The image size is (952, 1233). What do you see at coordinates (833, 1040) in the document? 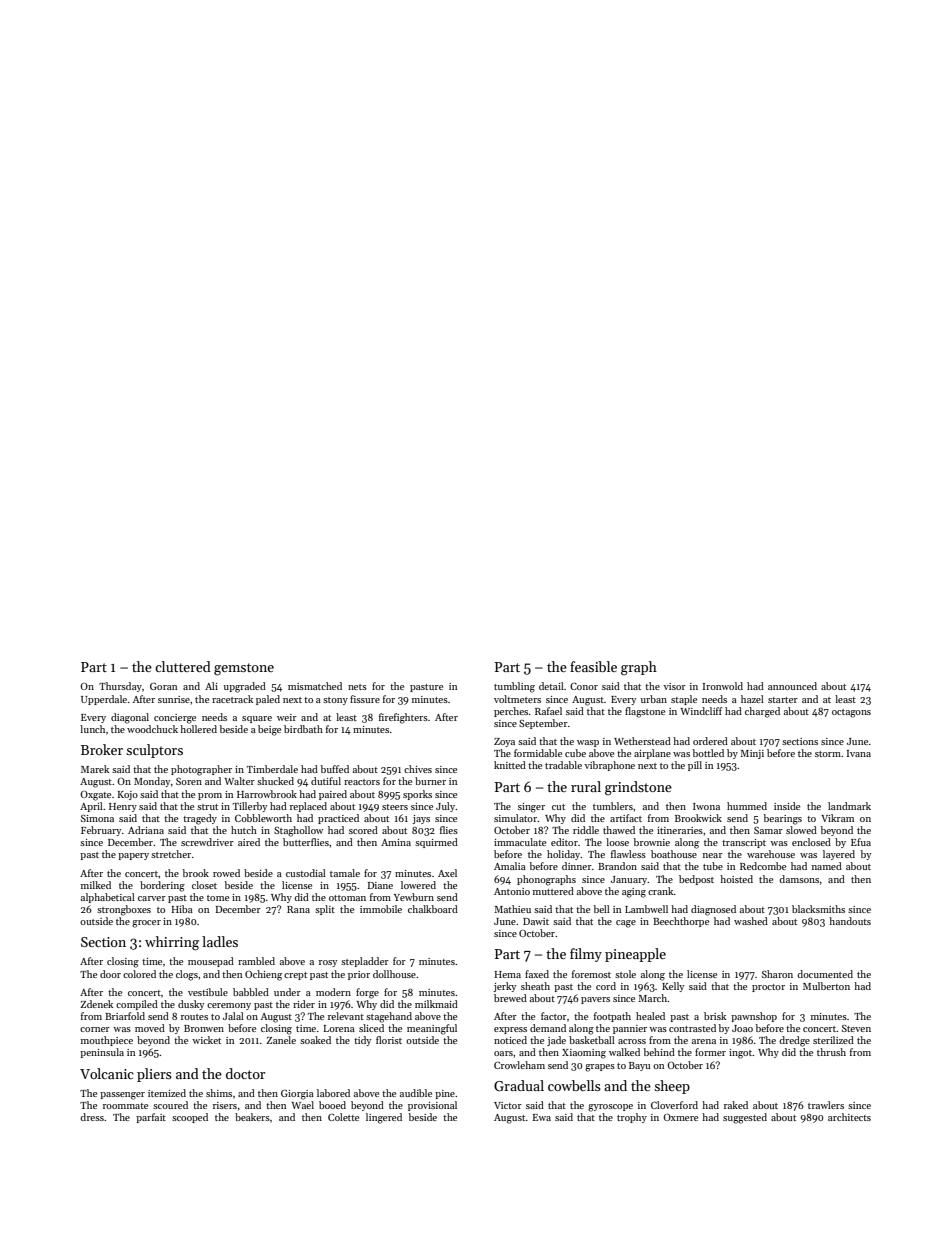
I see `sterilized` at bounding box center [833, 1040].
